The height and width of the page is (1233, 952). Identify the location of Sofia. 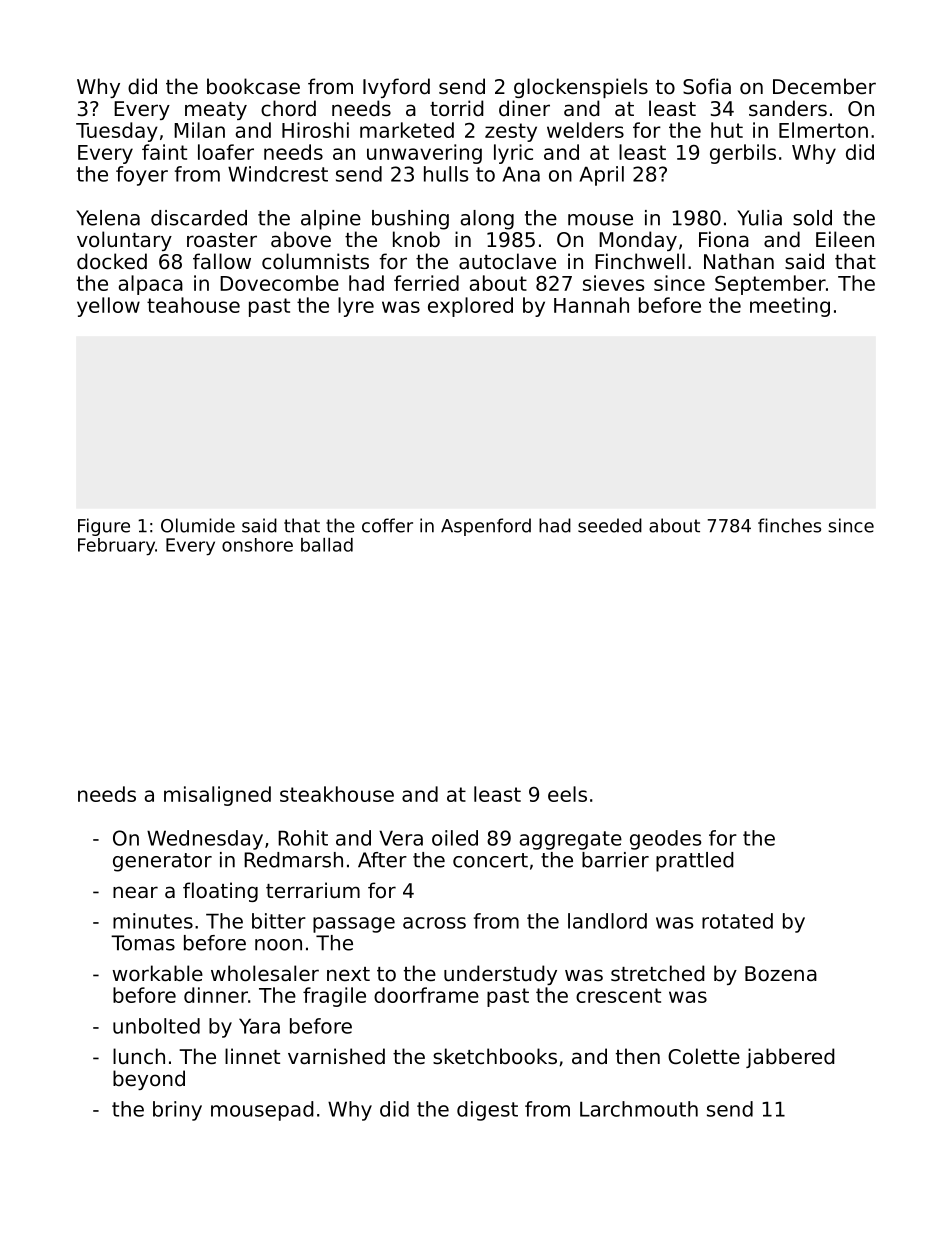
(707, 86).
